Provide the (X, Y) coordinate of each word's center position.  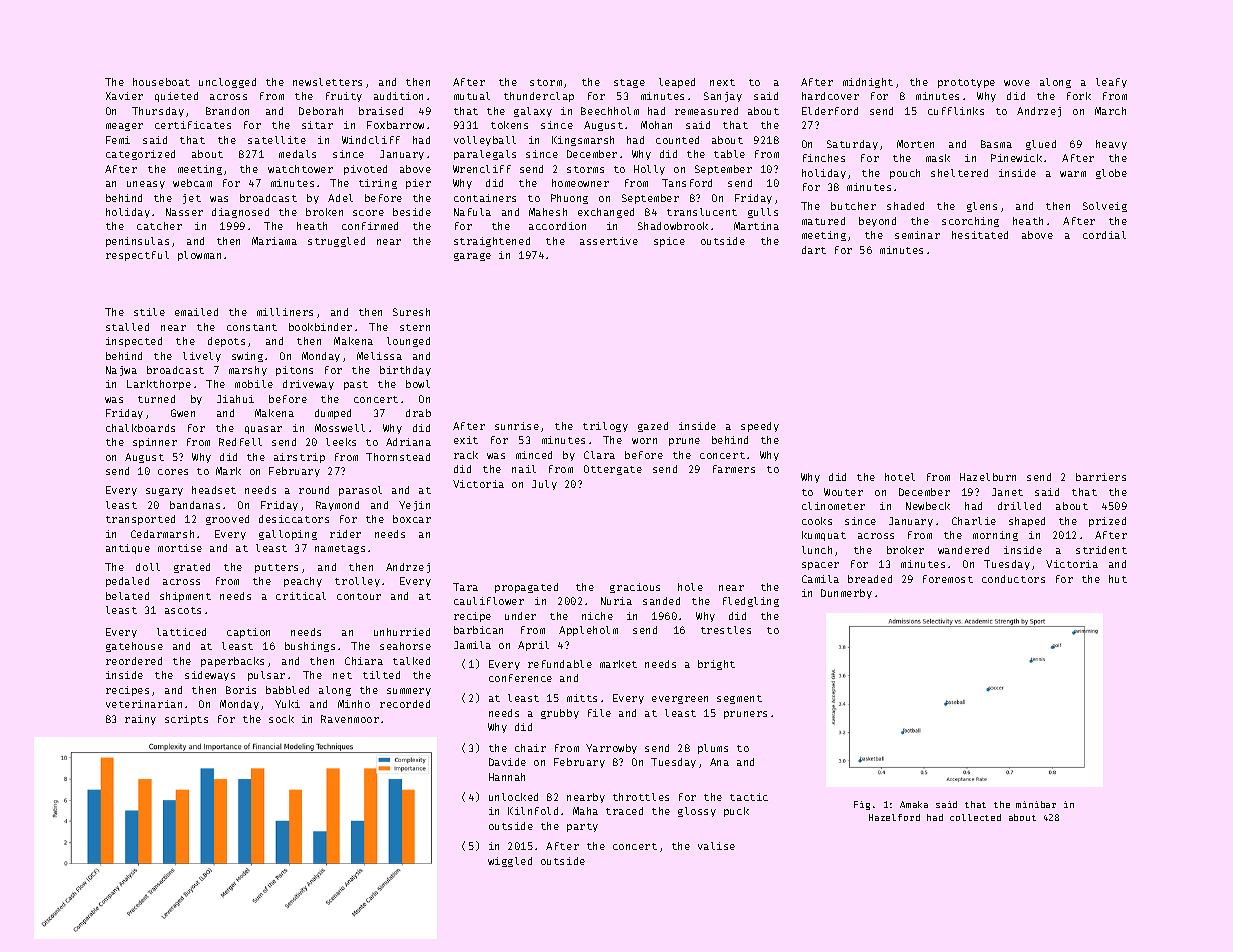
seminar (917, 235)
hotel (900, 477)
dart (814, 250)
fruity (344, 97)
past (356, 385)
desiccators (294, 519)
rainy (140, 720)
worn (644, 441)
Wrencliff (482, 169)
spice (669, 242)
